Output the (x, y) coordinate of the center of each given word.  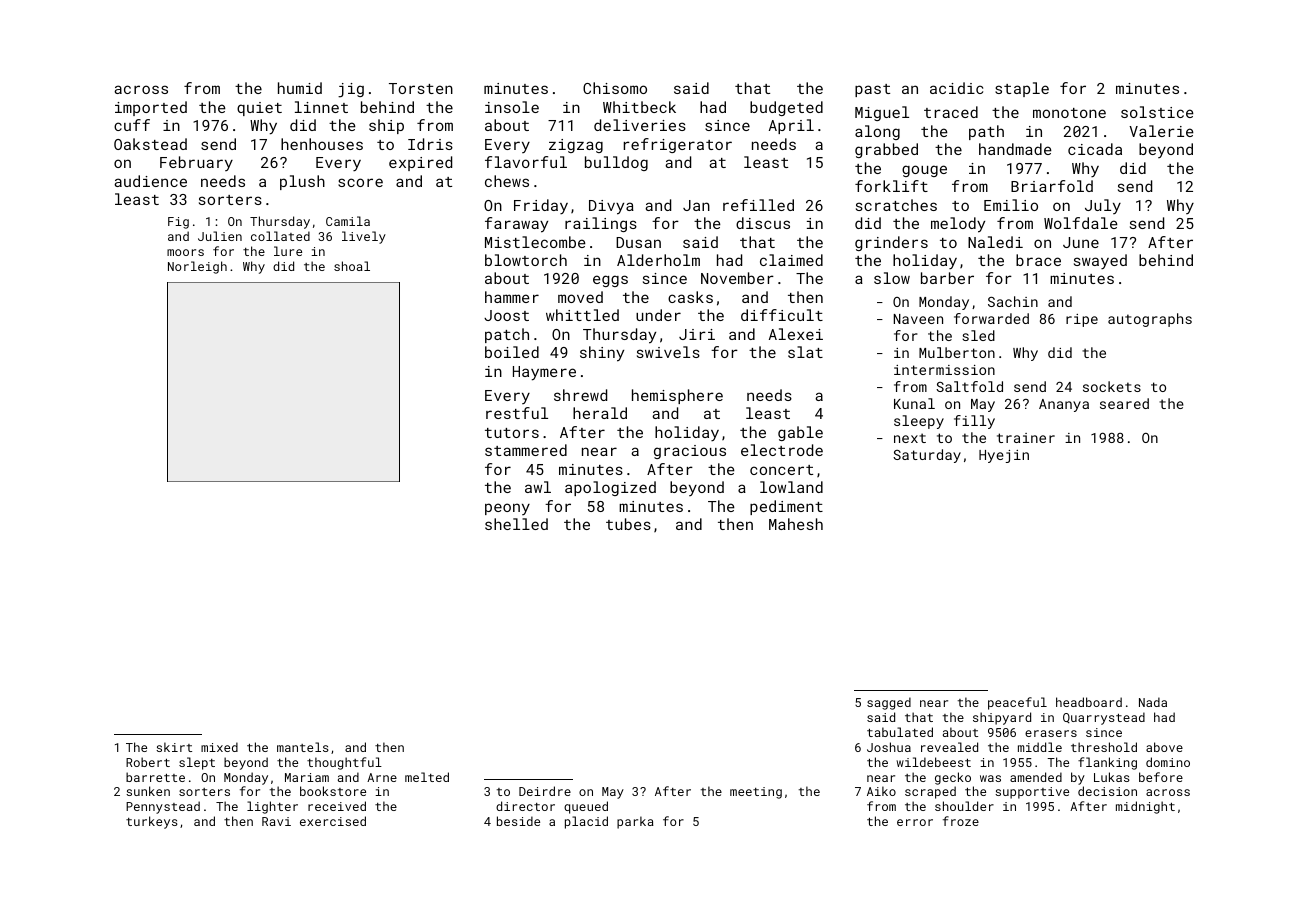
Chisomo (615, 88)
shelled (516, 524)
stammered (526, 450)
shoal (352, 266)
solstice (1157, 112)
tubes (628, 524)
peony (507, 509)
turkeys (152, 822)
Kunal (914, 403)
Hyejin (1004, 456)
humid (300, 88)
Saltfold (969, 386)
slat (805, 352)
